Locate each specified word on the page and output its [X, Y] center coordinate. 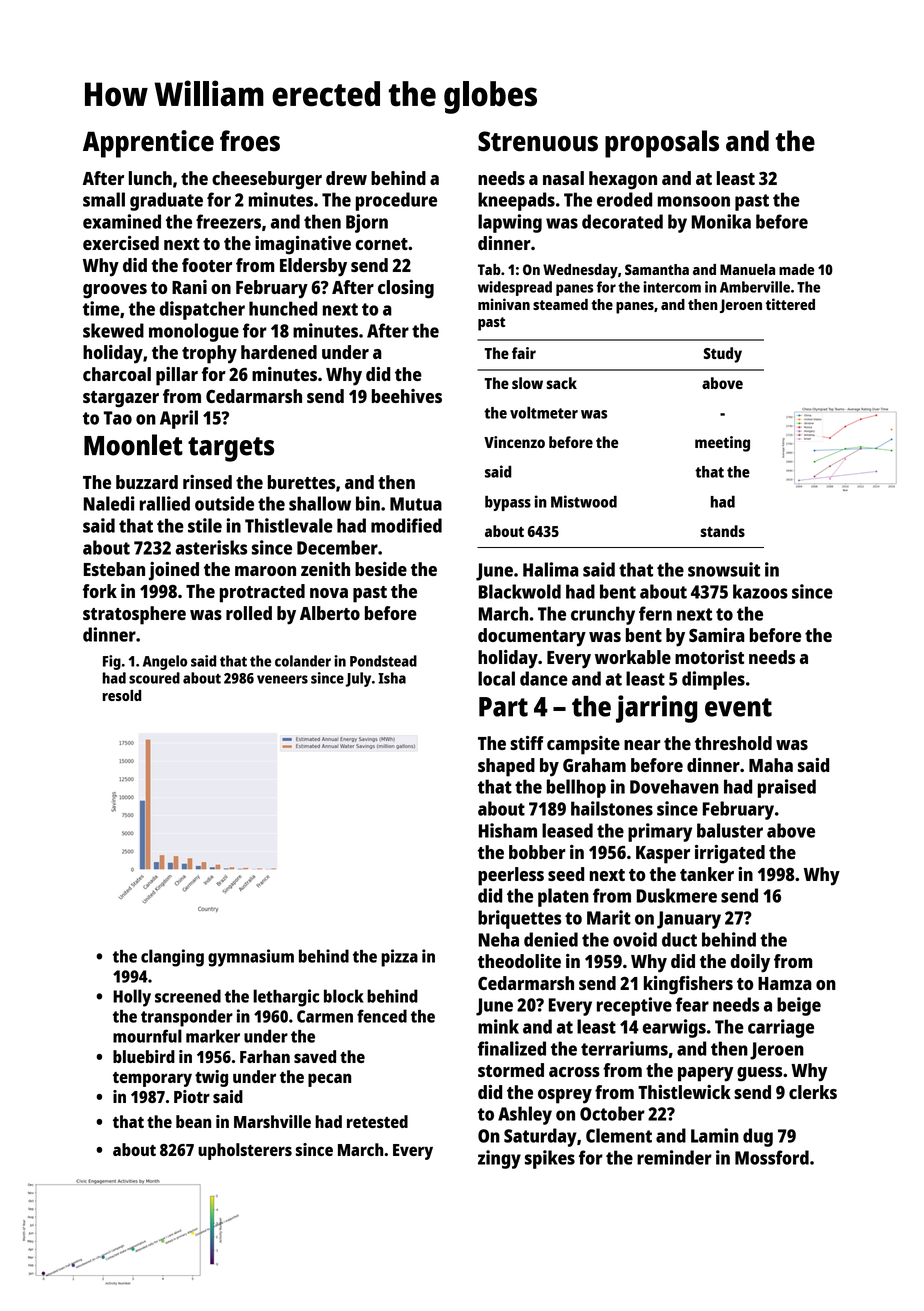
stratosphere [134, 615]
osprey [565, 1096]
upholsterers [245, 1151]
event [738, 707]
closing [406, 289]
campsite [583, 745]
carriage [781, 1028]
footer [207, 265]
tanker [707, 874]
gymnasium [251, 958]
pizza [399, 958]
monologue [194, 332]
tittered [790, 304]
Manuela [747, 269]
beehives [407, 396]
